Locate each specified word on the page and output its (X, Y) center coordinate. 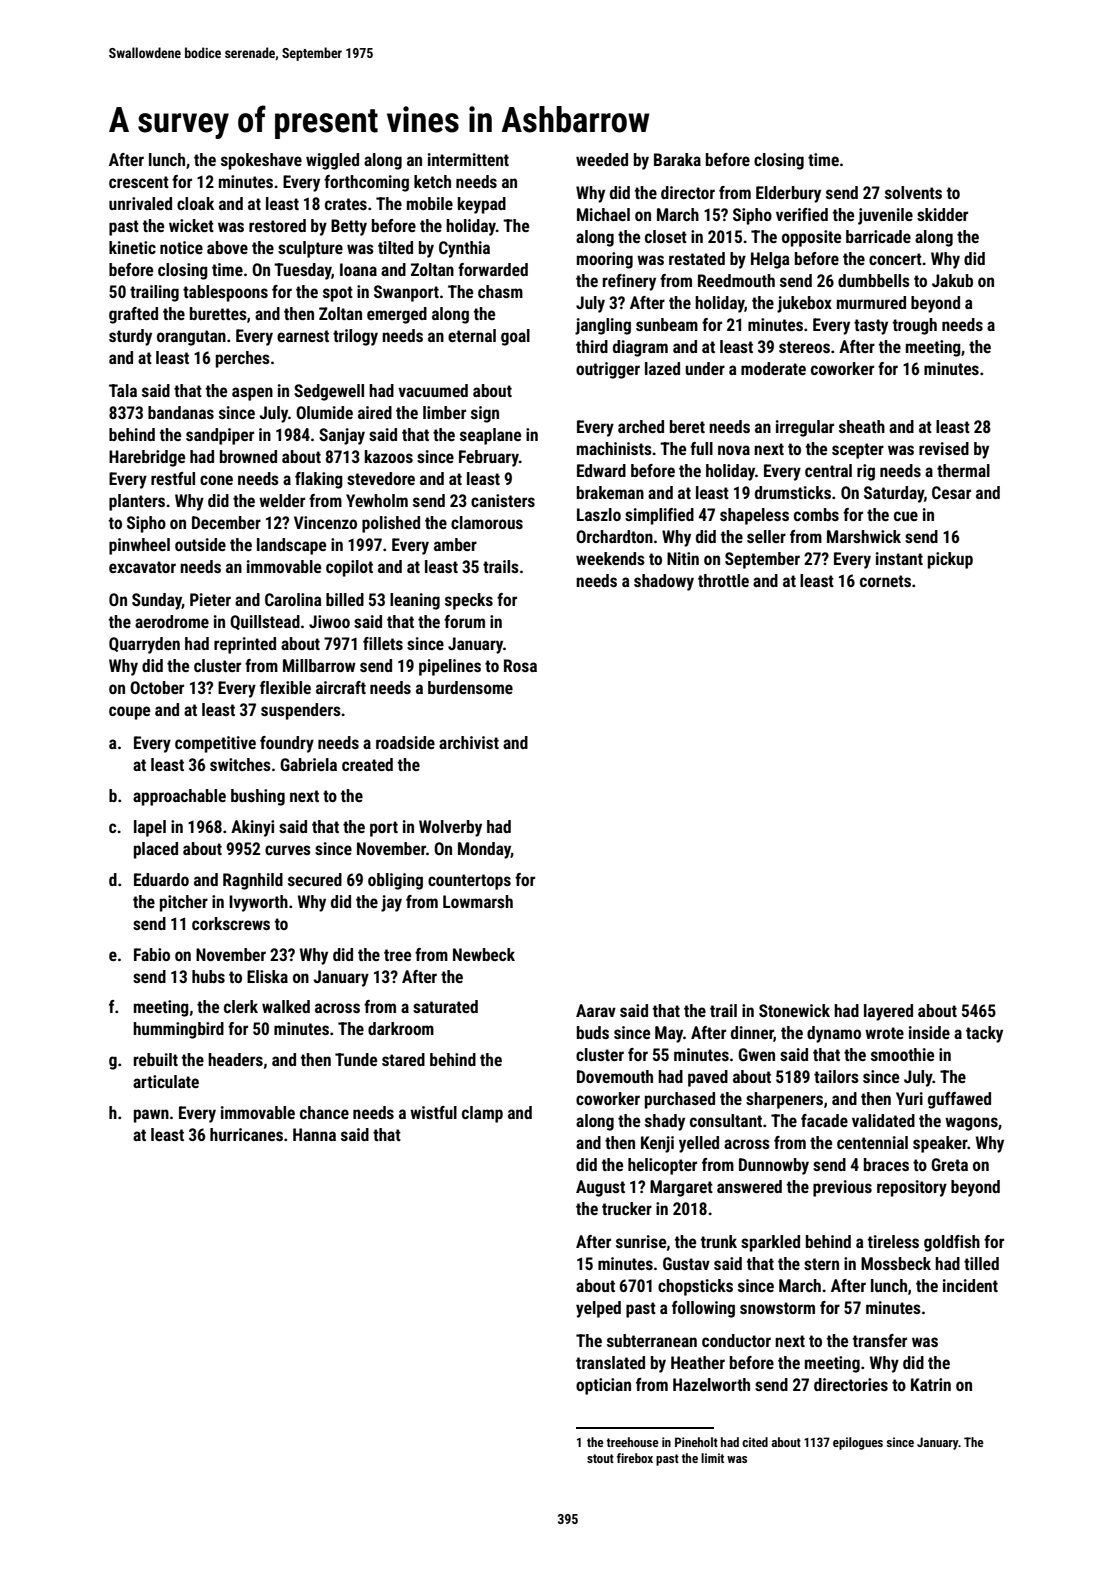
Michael (603, 214)
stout (600, 1458)
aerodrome (172, 621)
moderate (773, 368)
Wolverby (450, 828)
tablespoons (225, 293)
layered (888, 1012)
